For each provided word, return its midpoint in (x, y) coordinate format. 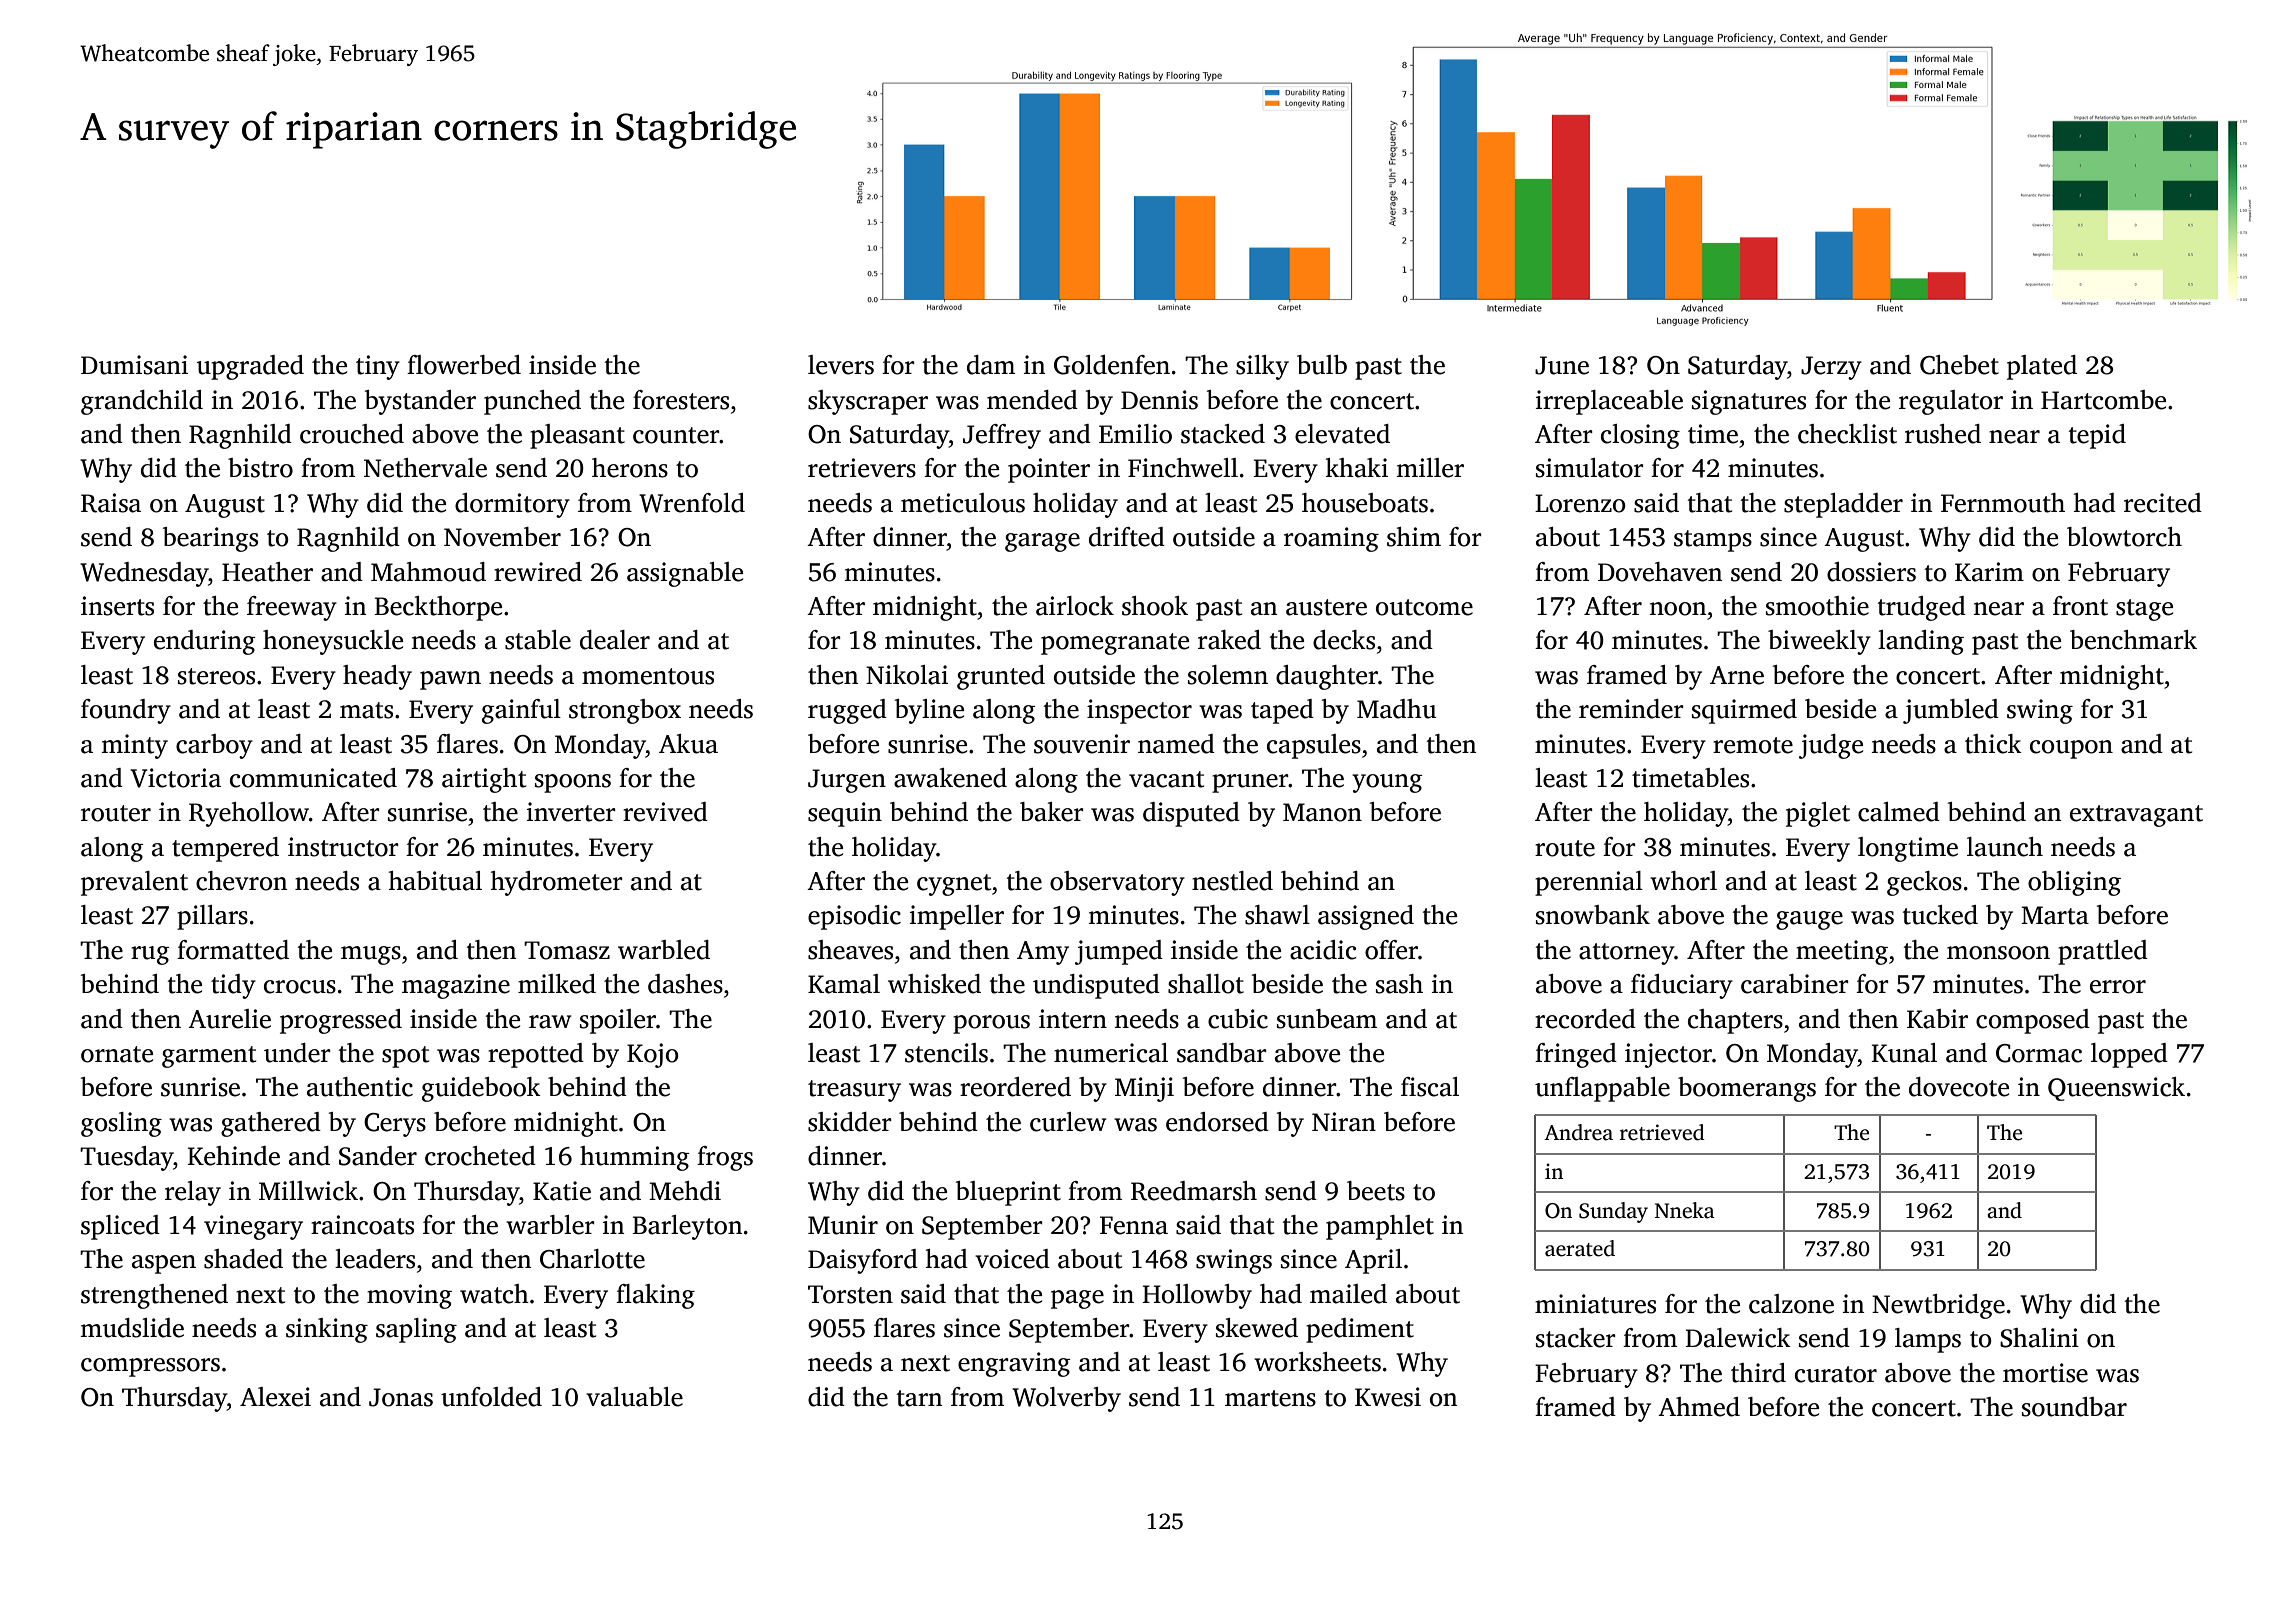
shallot (1206, 984)
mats (366, 710)
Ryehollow (249, 814)
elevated (1342, 434)
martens (1270, 1398)
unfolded (491, 1397)
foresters (681, 400)
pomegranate (1115, 644)
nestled (1232, 881)
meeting (1842, 952)
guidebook (481, 1089)
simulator (1590, 468)
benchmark (2133, 640)
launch (2005, 847)
